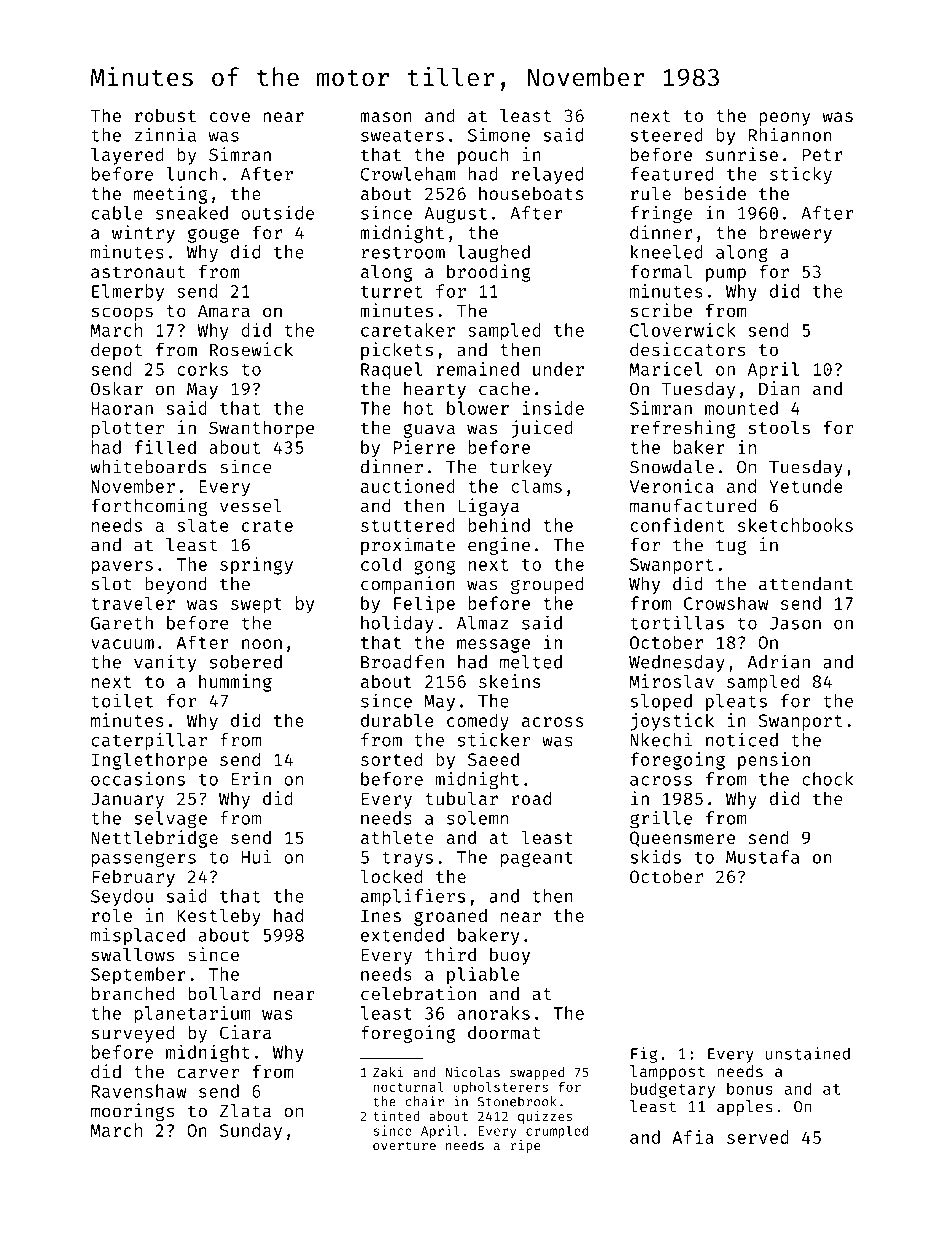  I want to click on sunrise, so click(742, 154).
